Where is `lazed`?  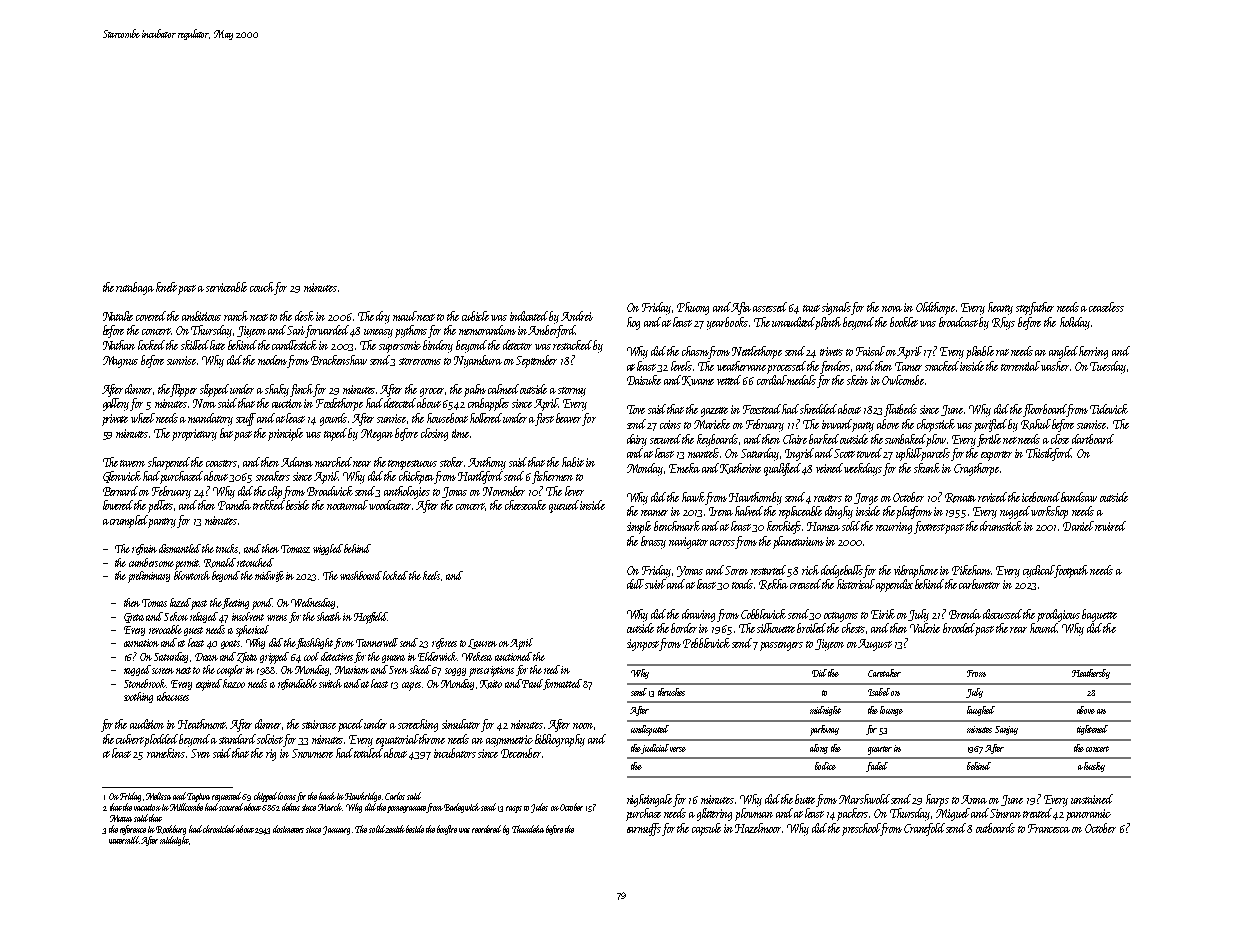 lazed is located at coordinates (180, 602).
